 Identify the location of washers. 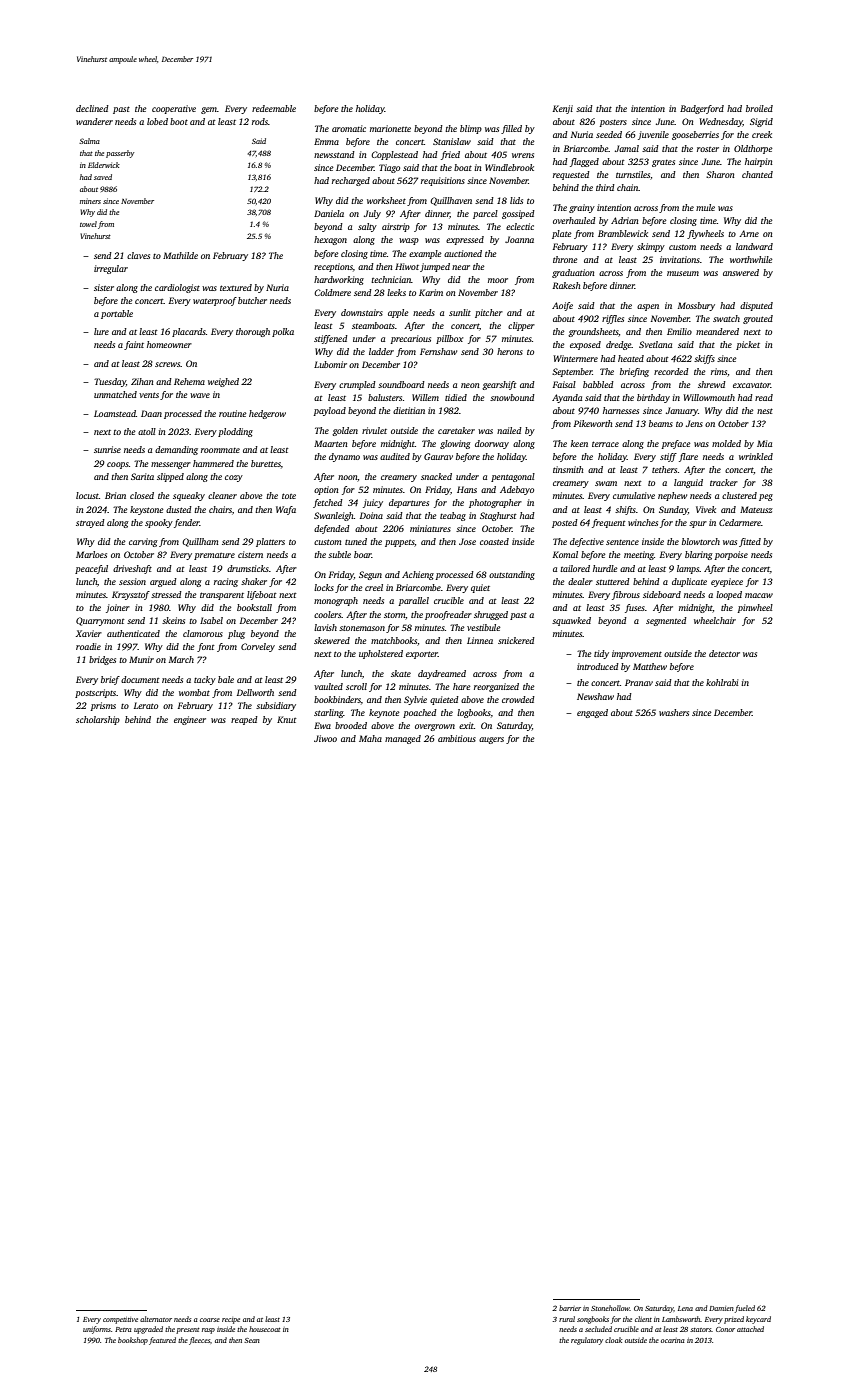
(674, 712).
